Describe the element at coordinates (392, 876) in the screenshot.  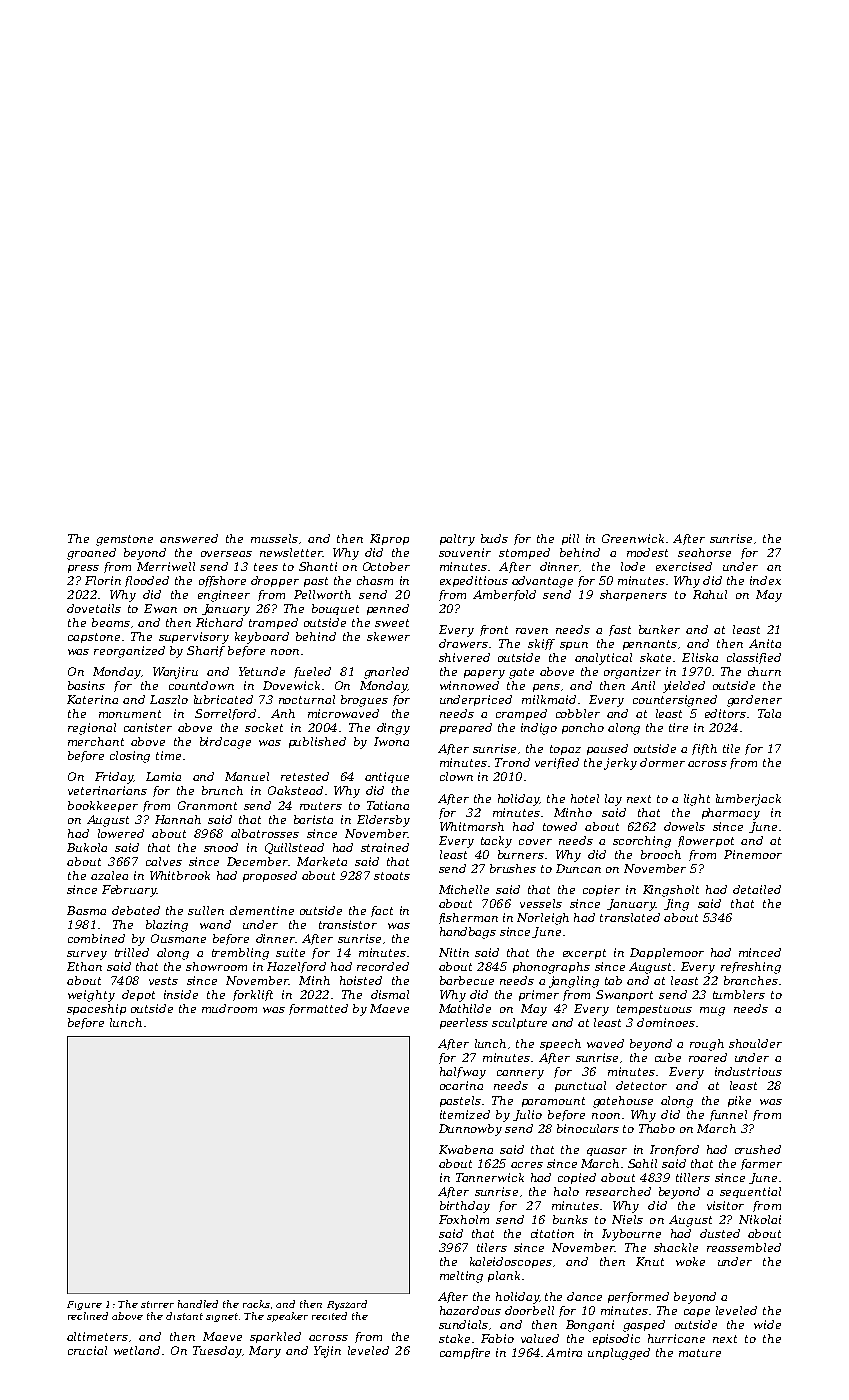
I see `stoats` at that location.
